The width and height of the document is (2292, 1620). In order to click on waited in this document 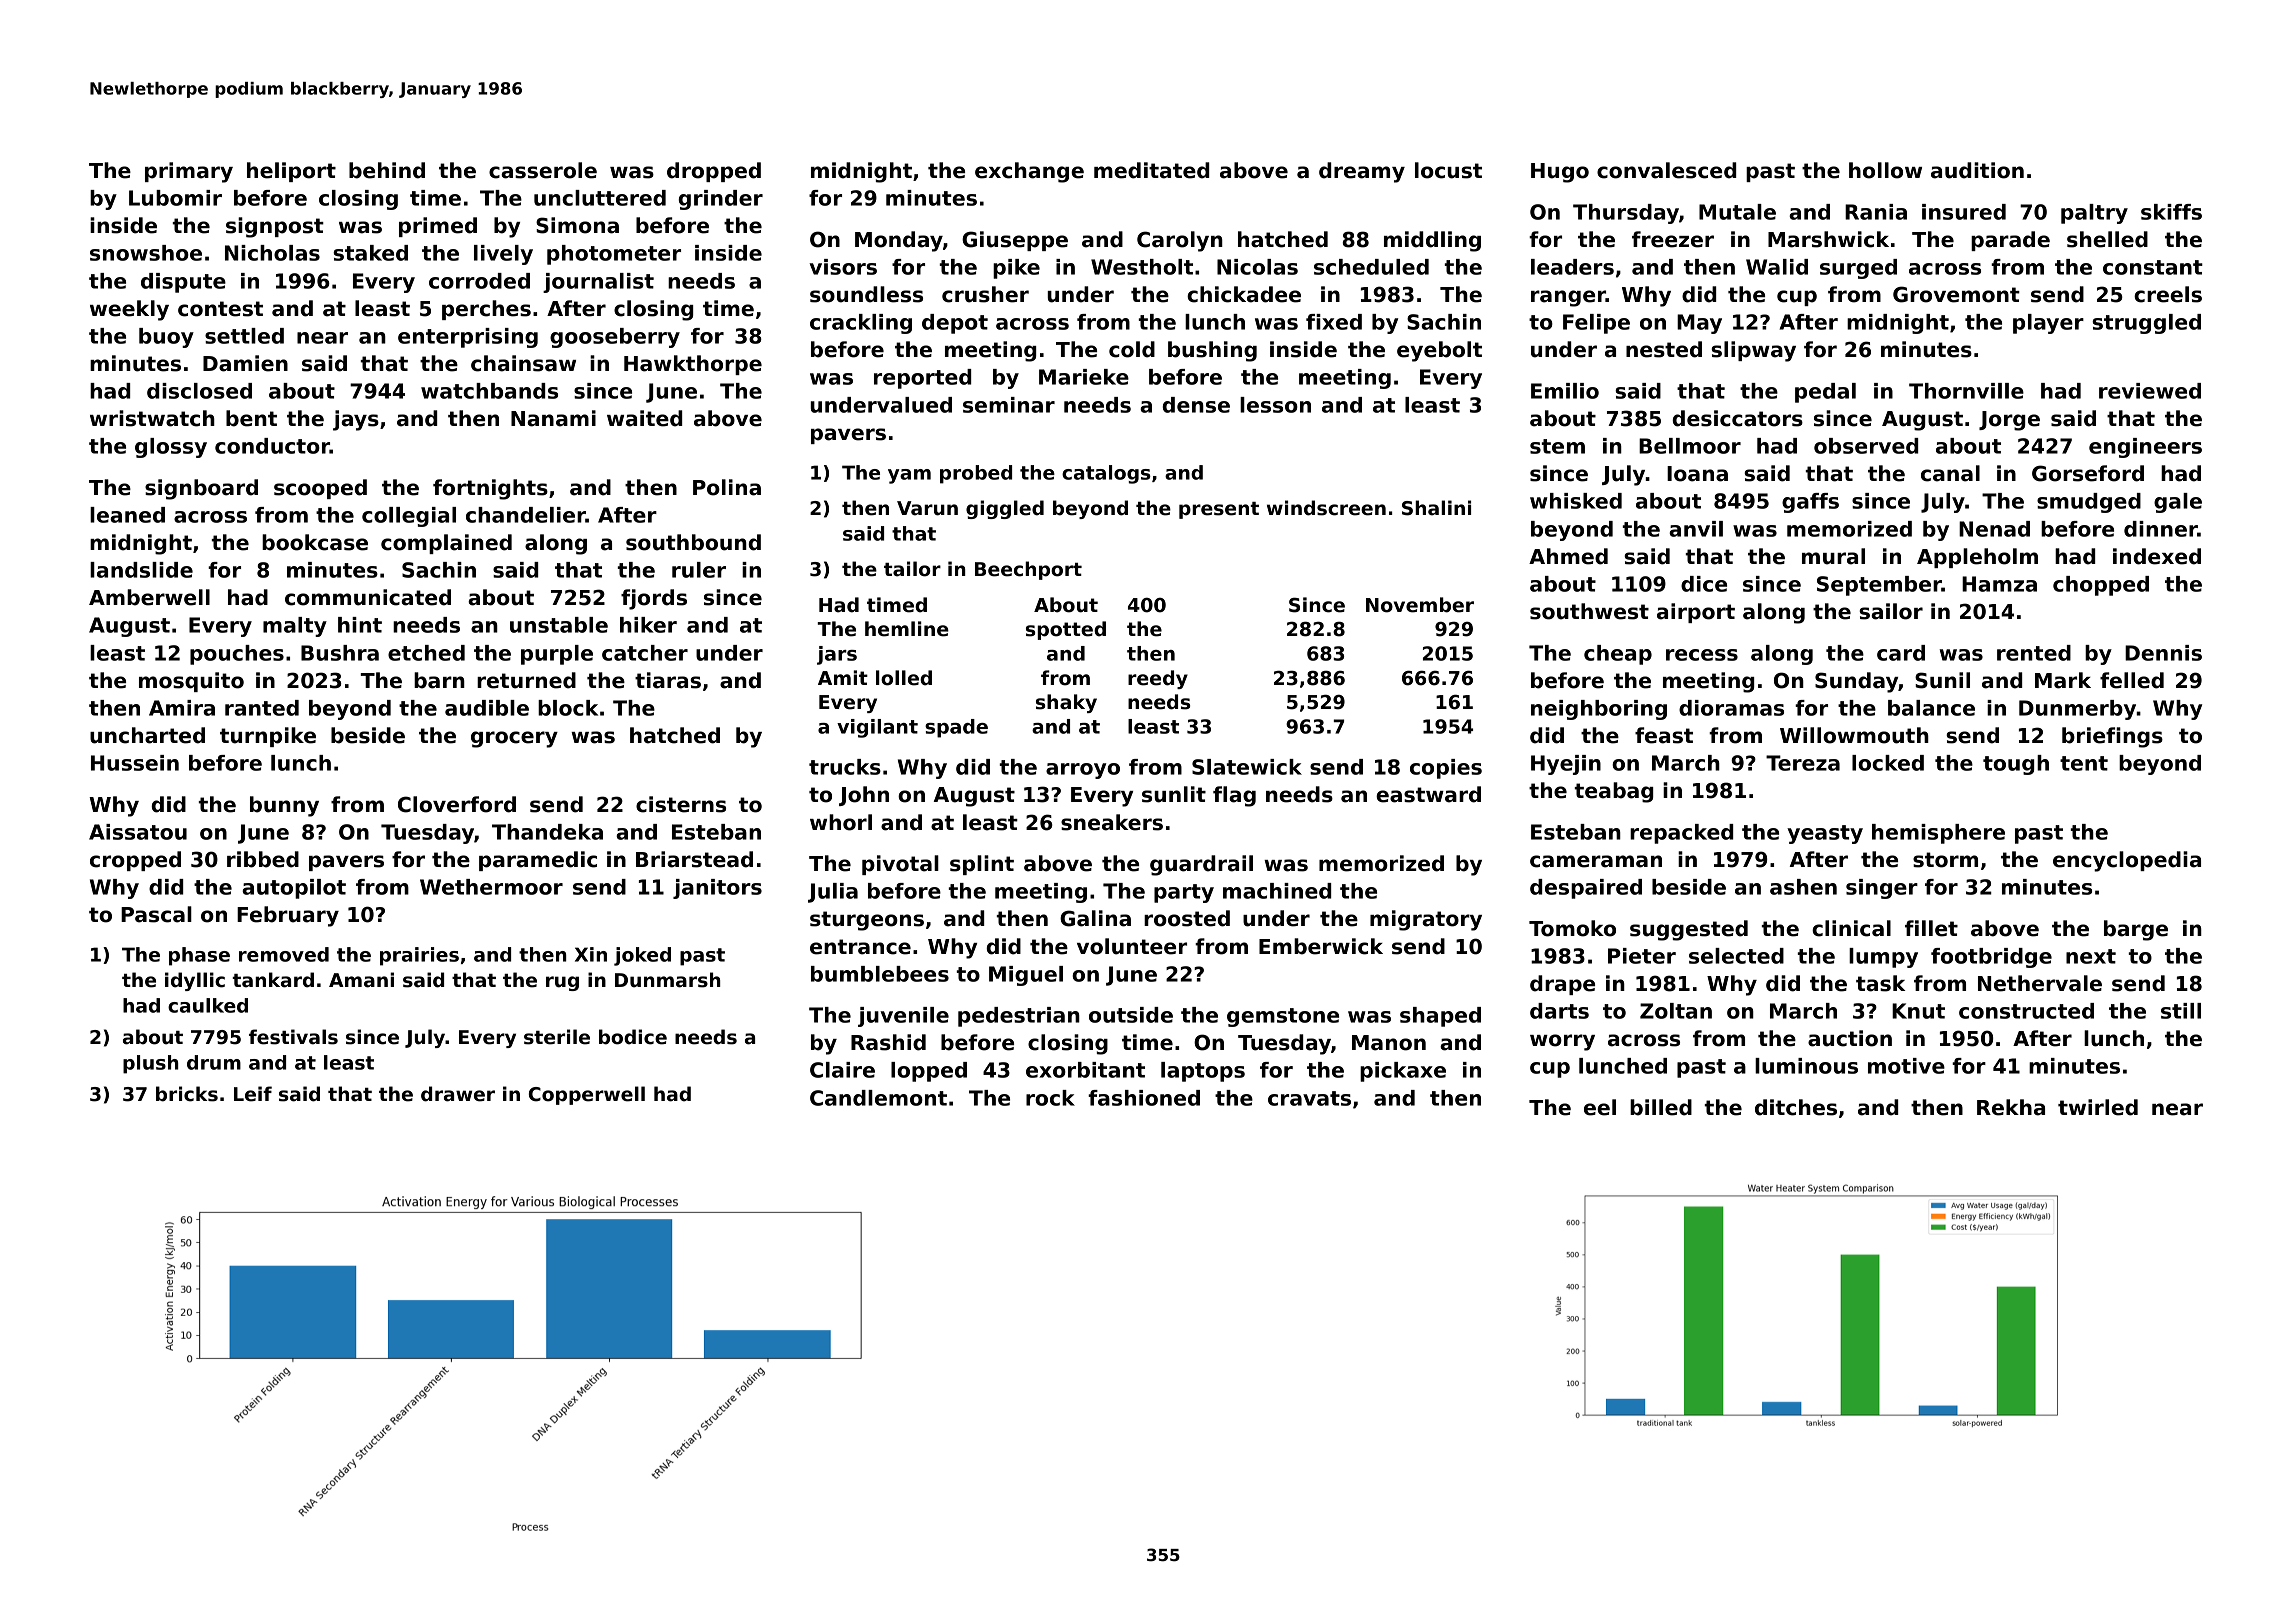, I will do `click(644, 418)`.
